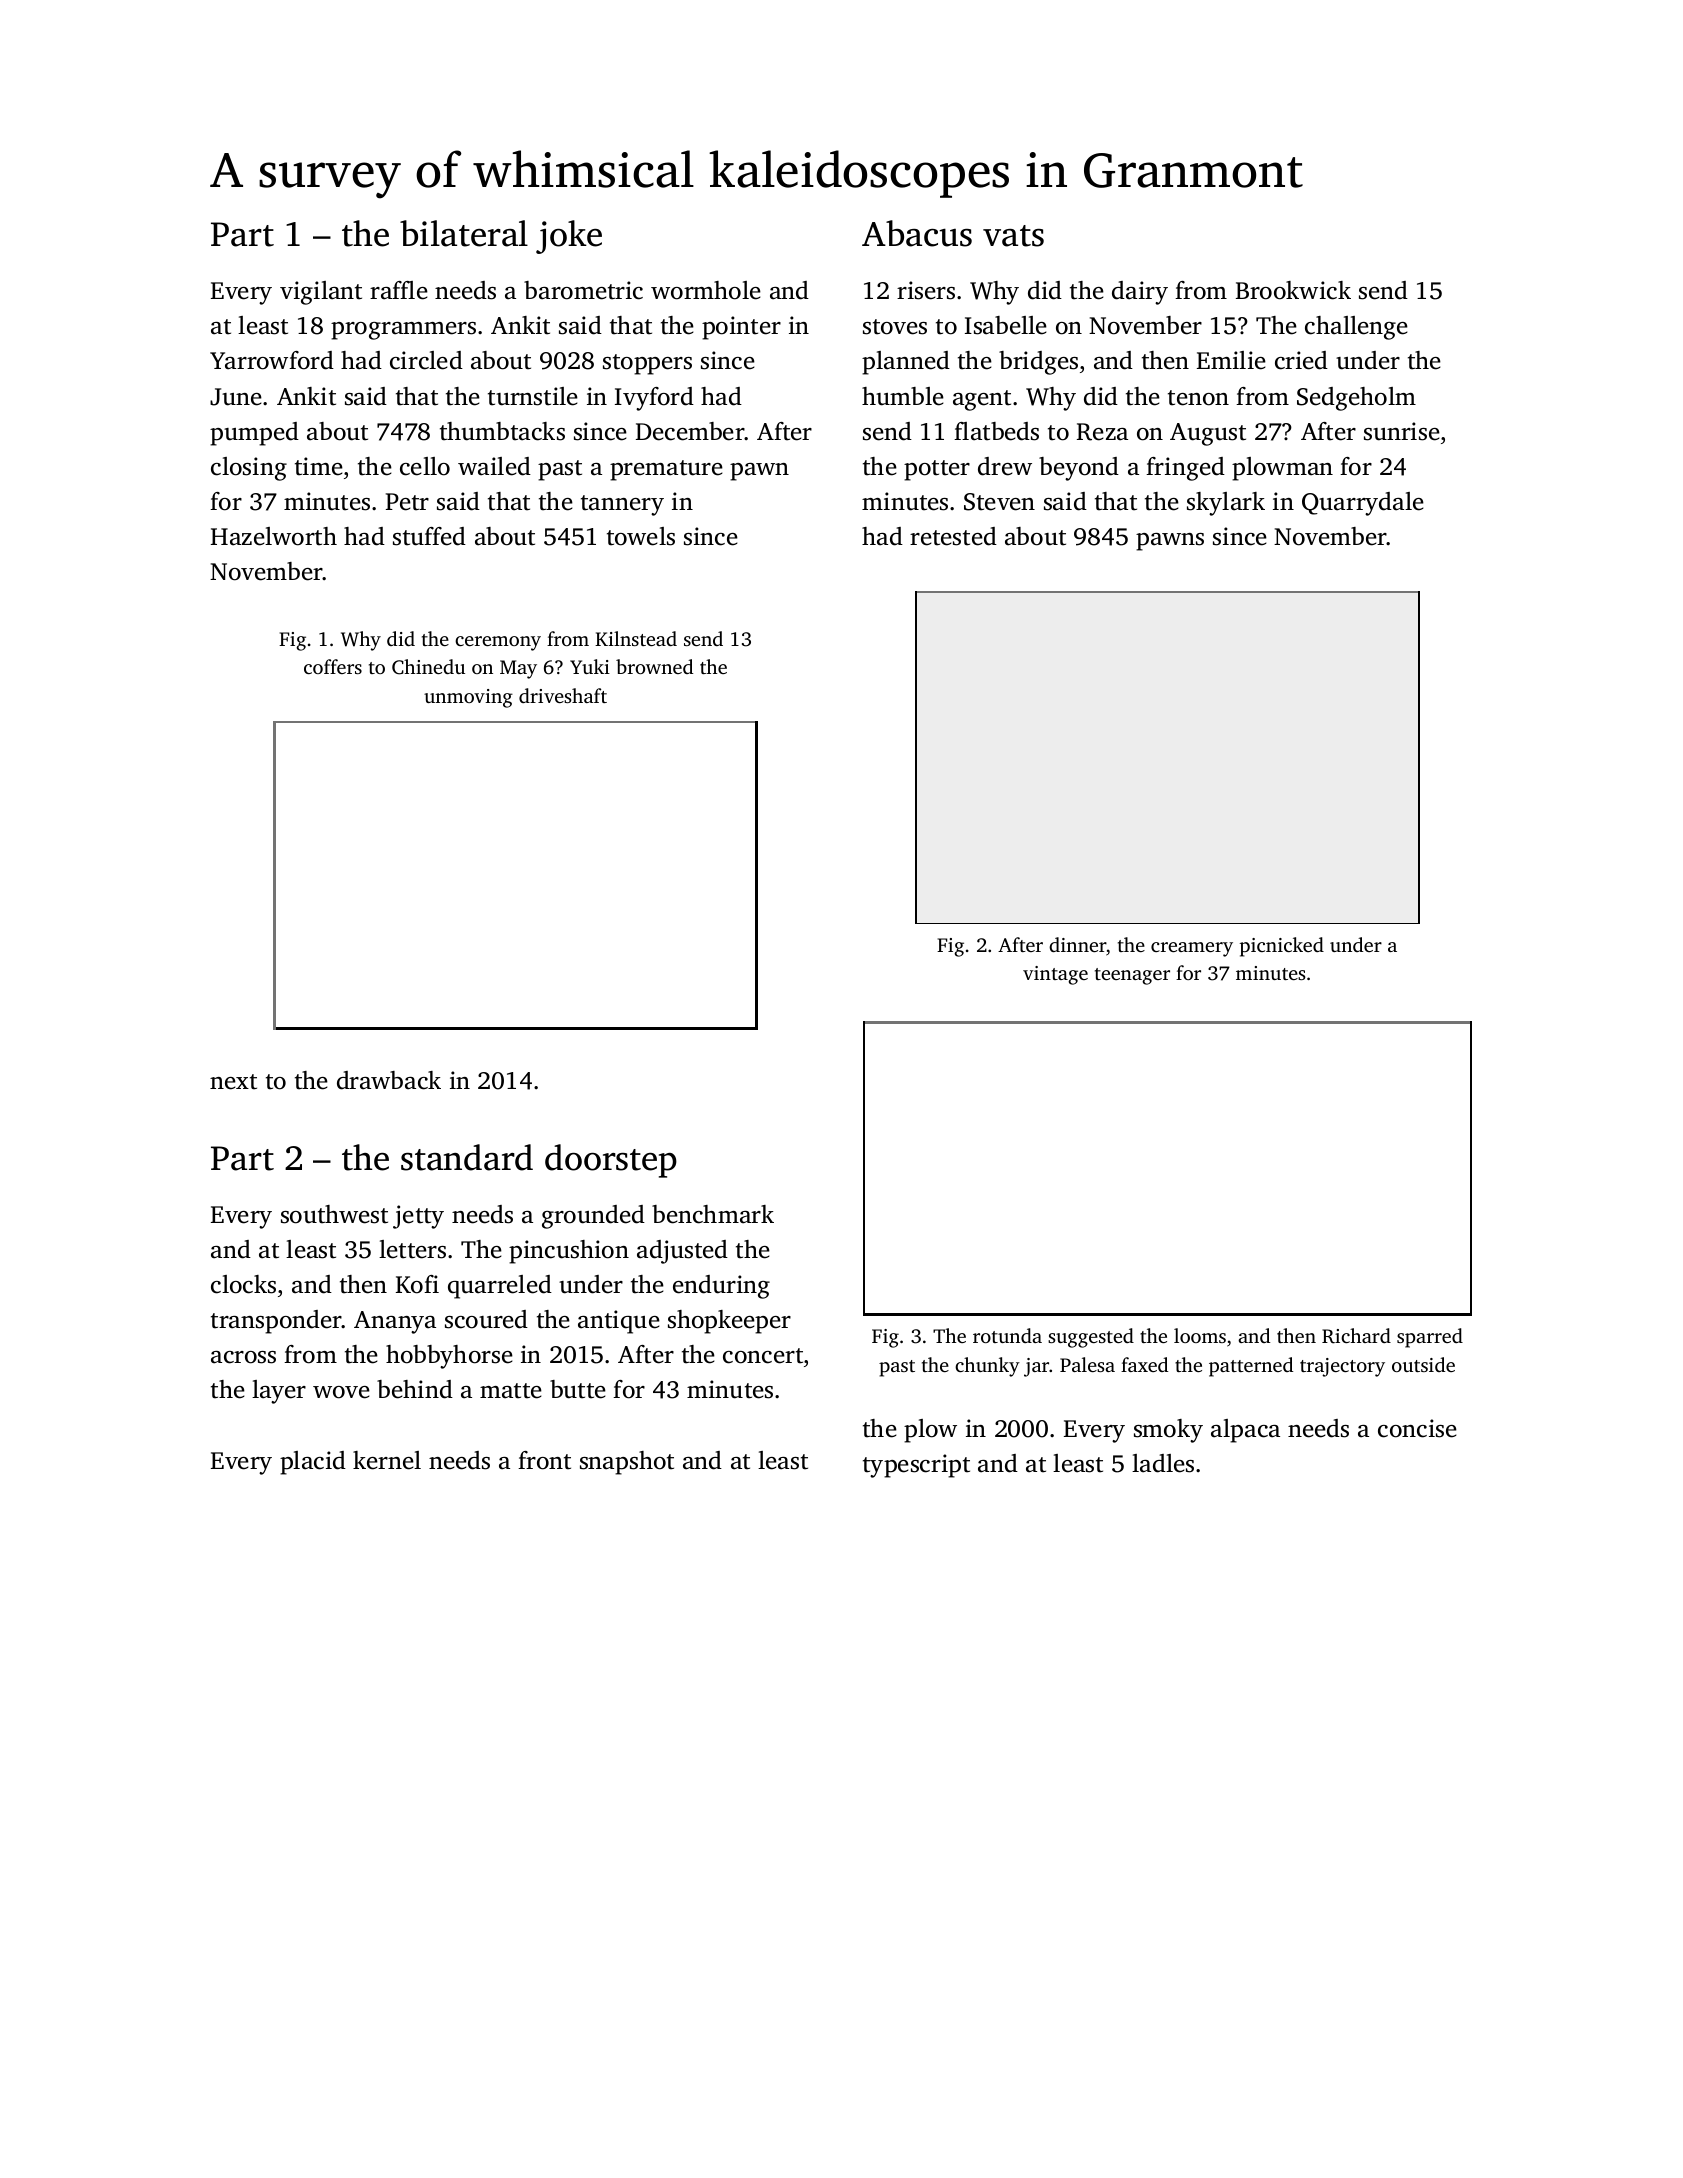 The width and height of the screenshot is (1683, 2178). What do you see at coordinates (544, 1460) in the screenshot?
I see `front` at bounding box center [544, 1460].
